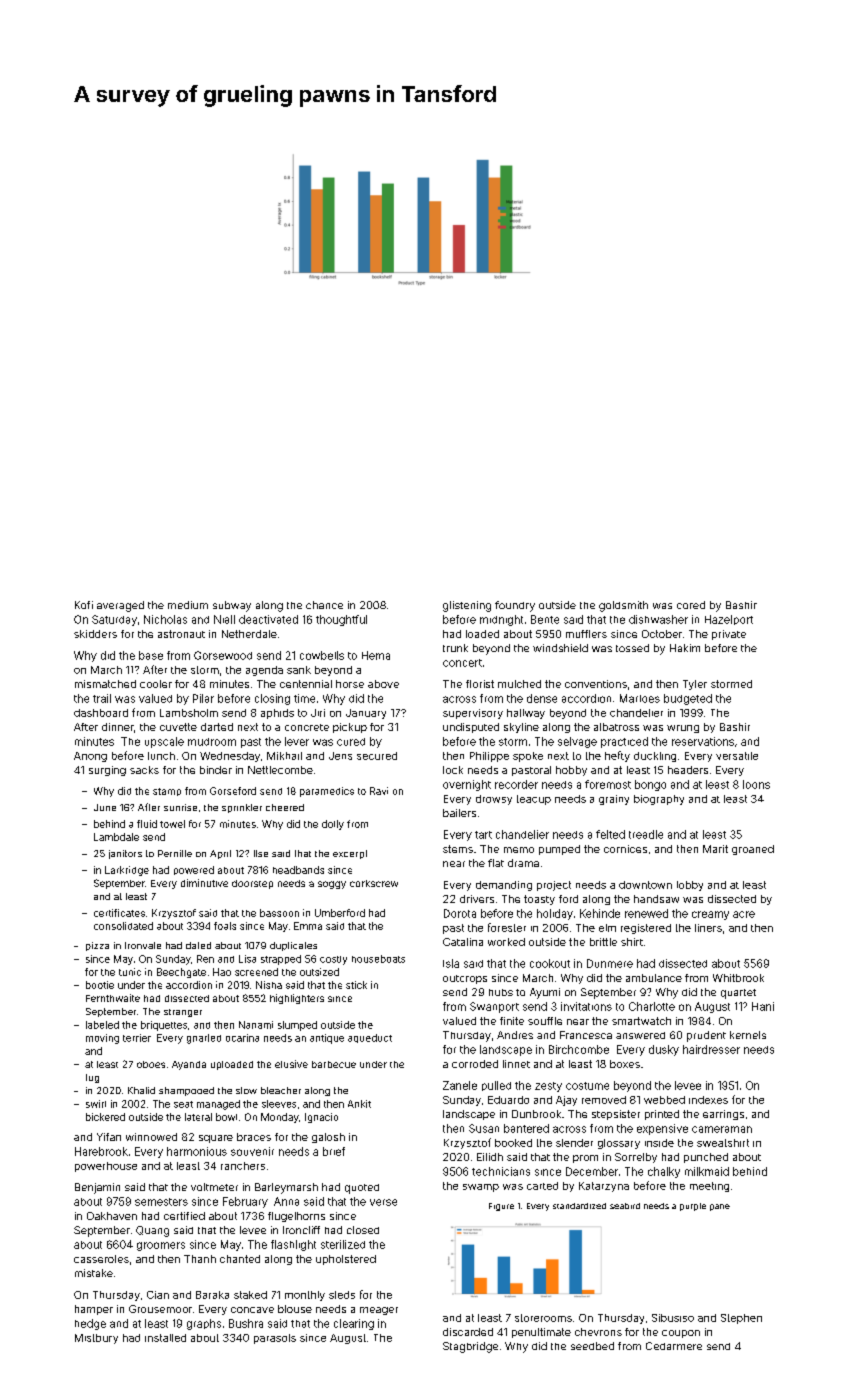  Describe the element at coordinates (151, 1064) in the screenshot. I see `oboes` at that location.
